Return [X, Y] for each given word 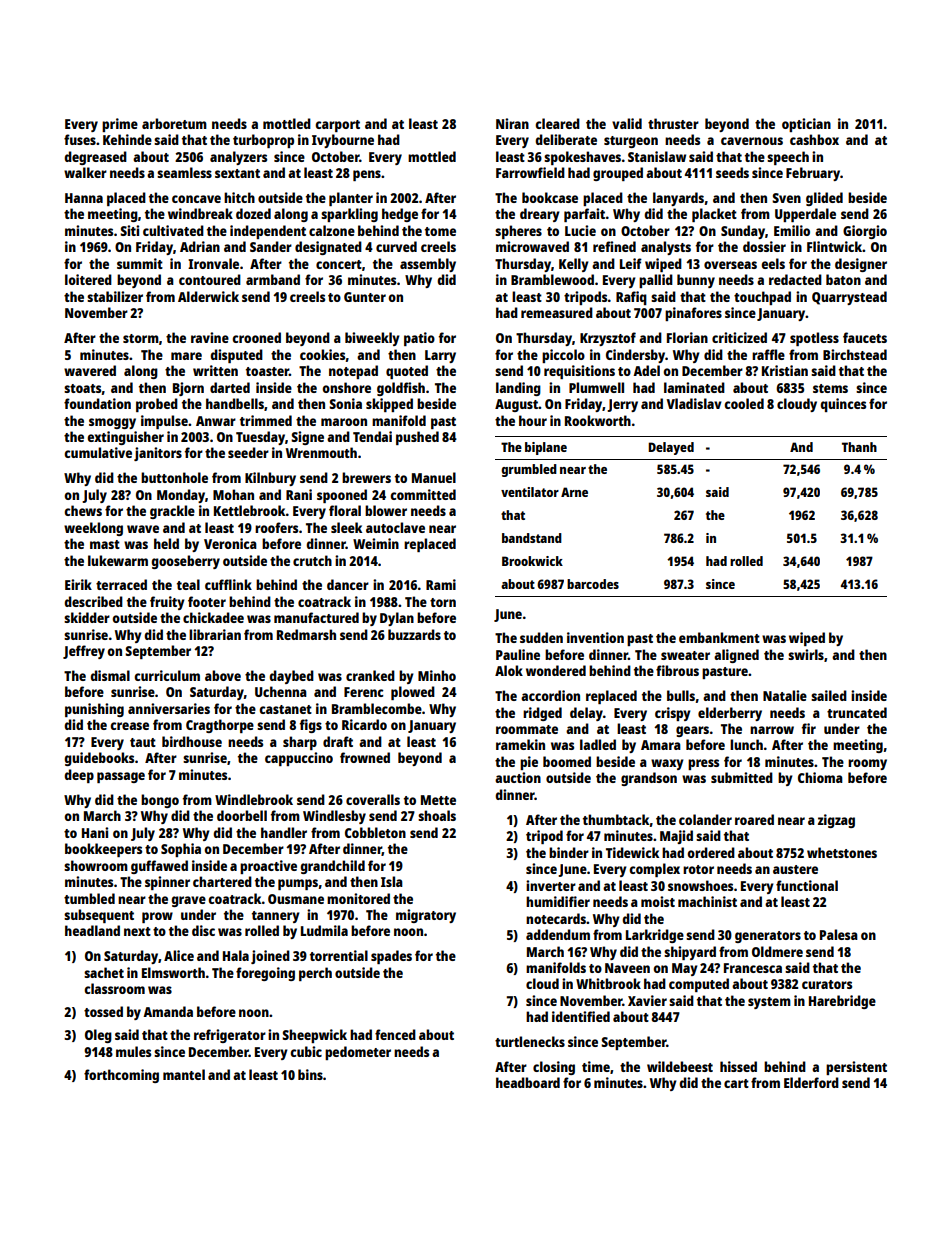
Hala [236, 955]
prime [120, 125]
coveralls [373, 799]
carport [337, 126]
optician [806, 125]
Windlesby [334, 817]
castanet [285, 709]
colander [705, 819]
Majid [676, 837]
